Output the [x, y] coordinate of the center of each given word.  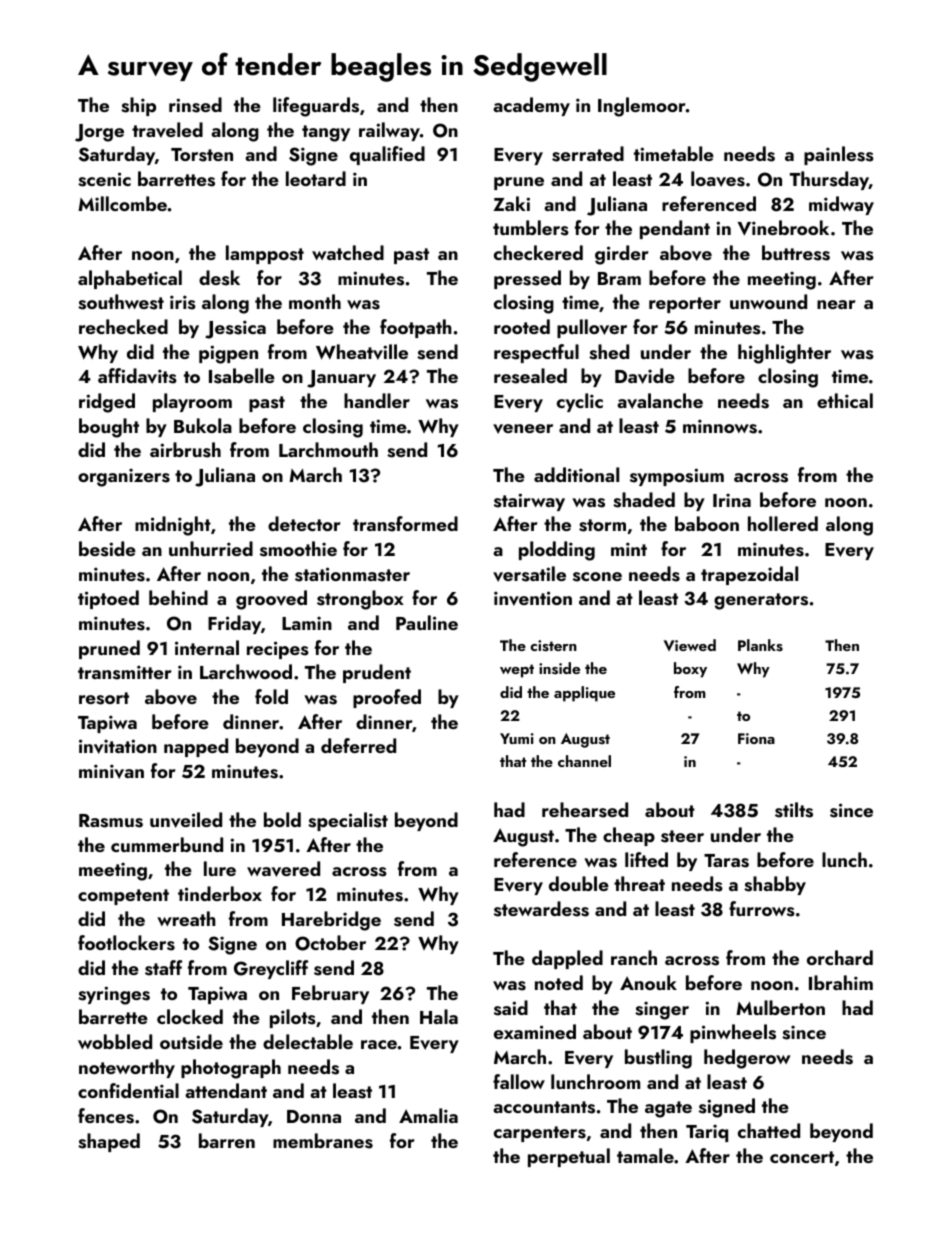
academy [531, 106]
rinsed [195, 105]
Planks [760, 645]
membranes [323, 1141]
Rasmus [111, 821]
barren [227, 1140]
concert [802, 1157]
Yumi [517, 738]
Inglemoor [642, 107]
